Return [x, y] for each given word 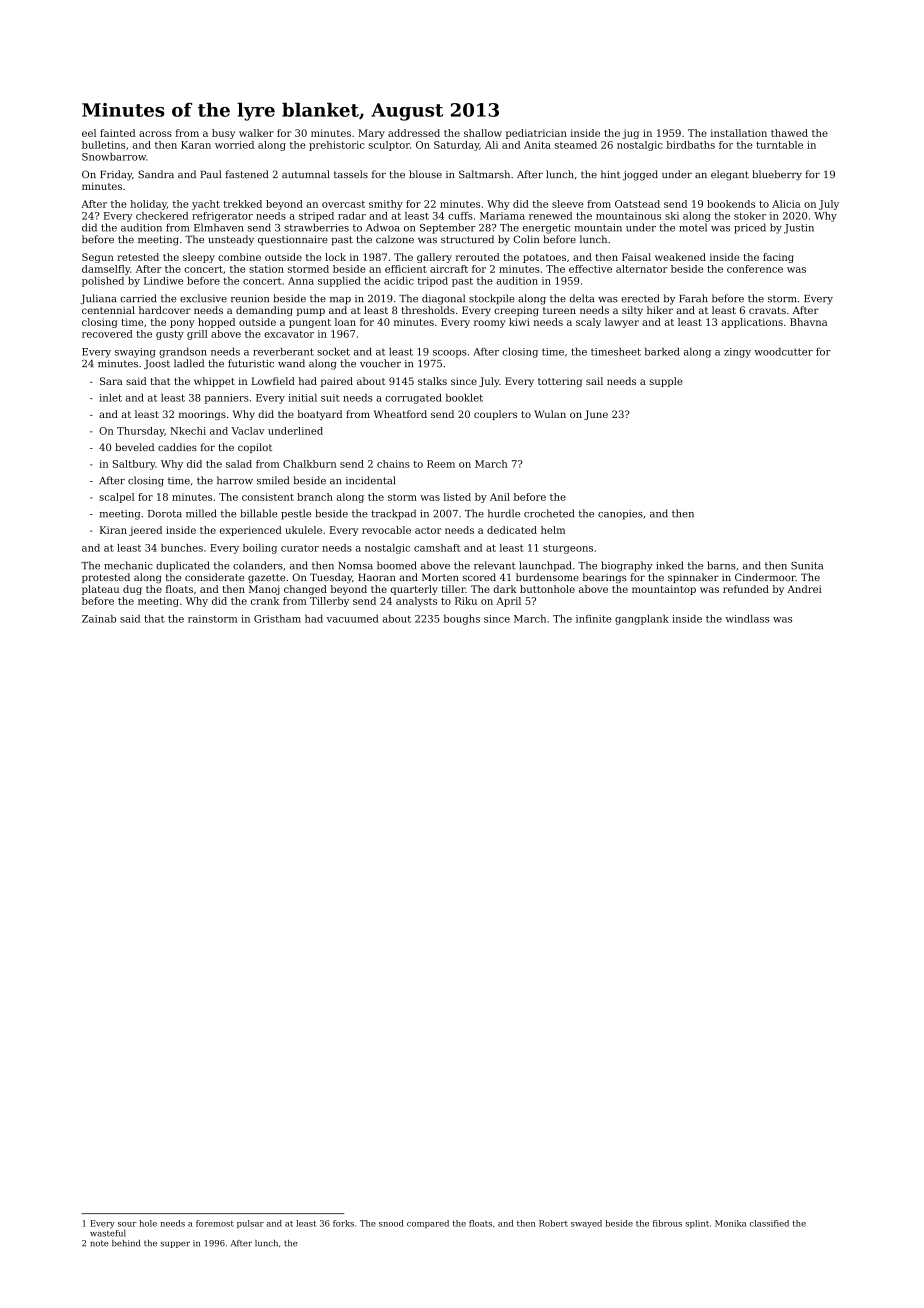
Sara [111, 381]
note [99, 1243]
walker [256, 133]
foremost [215, 1223]
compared [428, 1224]
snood [391, 1223]
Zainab [99, 619]
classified [769, 1223]
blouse [425, 174]
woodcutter [783, 351]
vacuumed [353, 619]
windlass [747, 619]
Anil [500, 497]
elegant [730, 175]
